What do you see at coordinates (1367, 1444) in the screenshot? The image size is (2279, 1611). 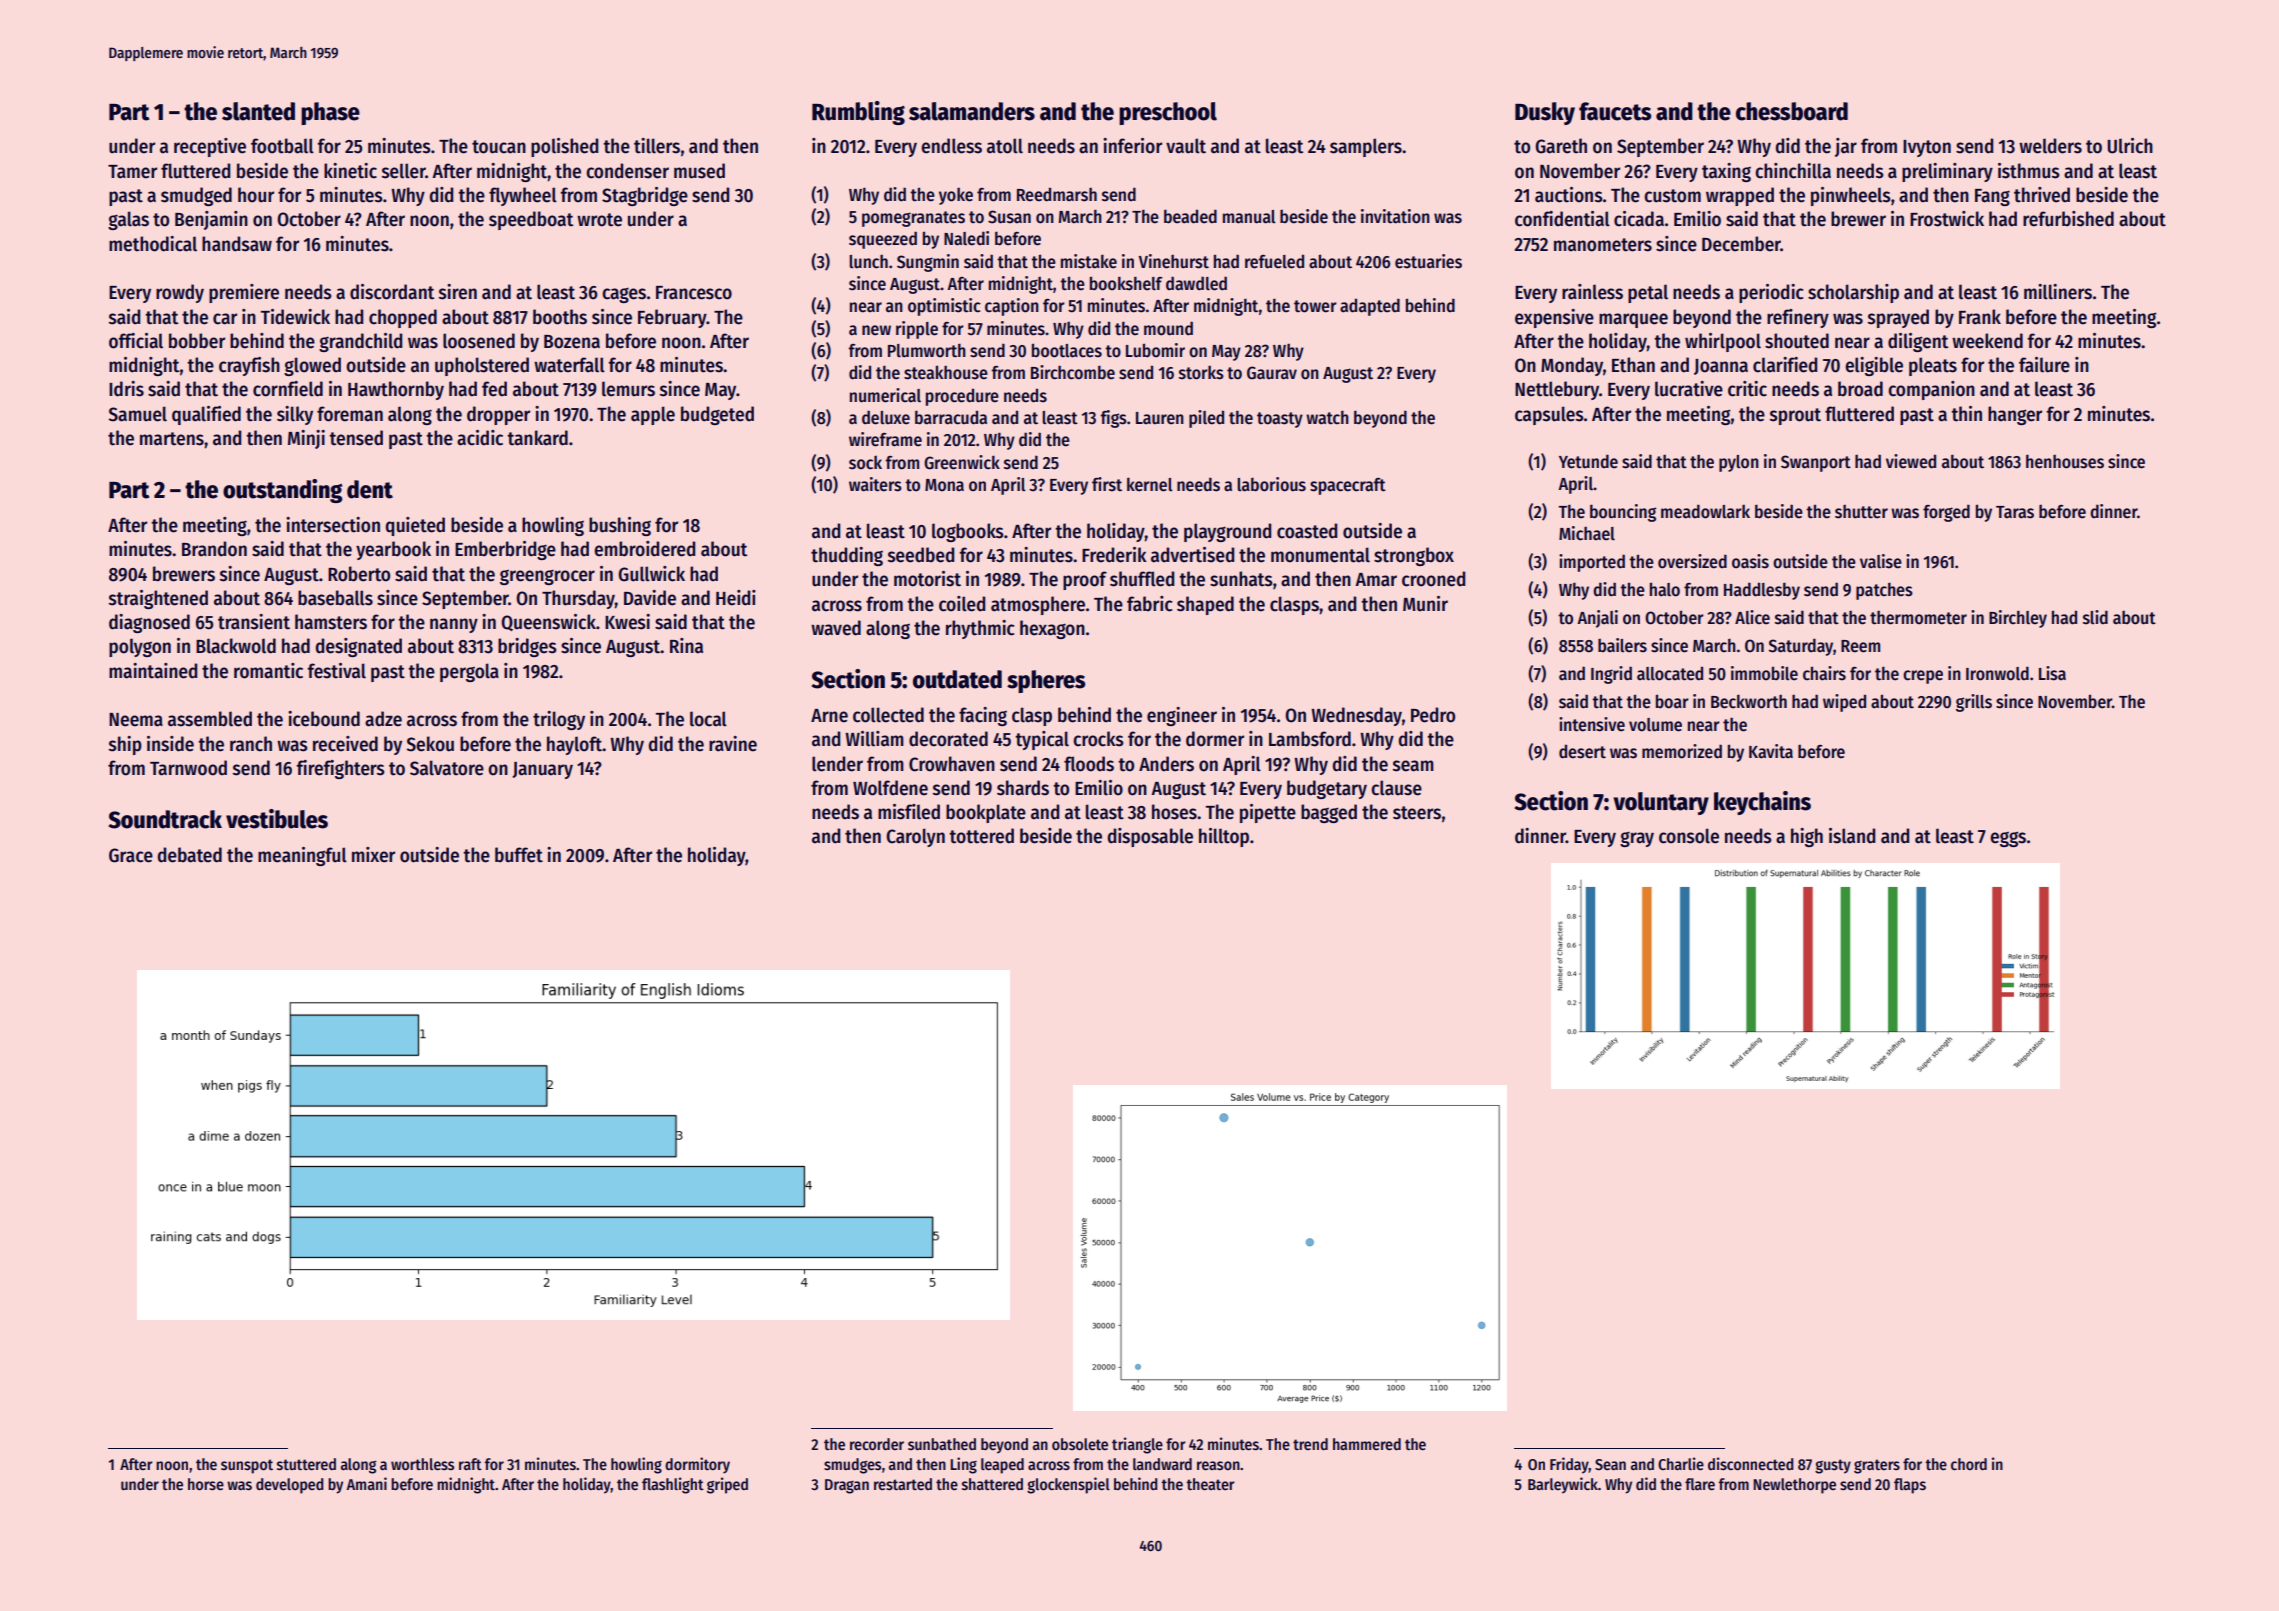 I see `hammered` at bounding box center [1367, 1444].
